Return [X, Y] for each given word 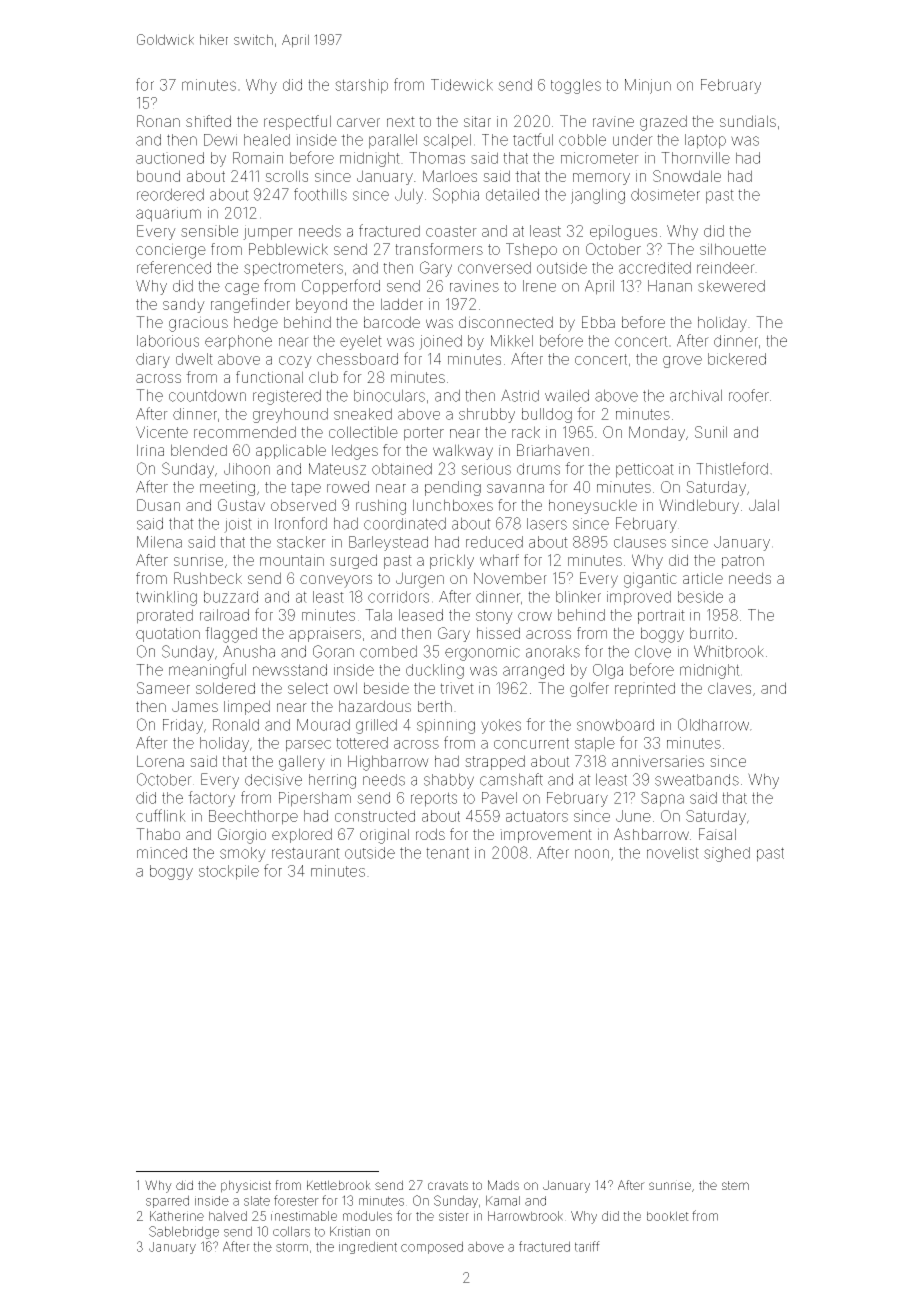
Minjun [648, 86]
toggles [576, 86]
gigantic [650, 580]
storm [292, 1247]
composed [432, 1247]
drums [538, 469]
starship [361, 86]
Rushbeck [208, 578]
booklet [668, 1216]
